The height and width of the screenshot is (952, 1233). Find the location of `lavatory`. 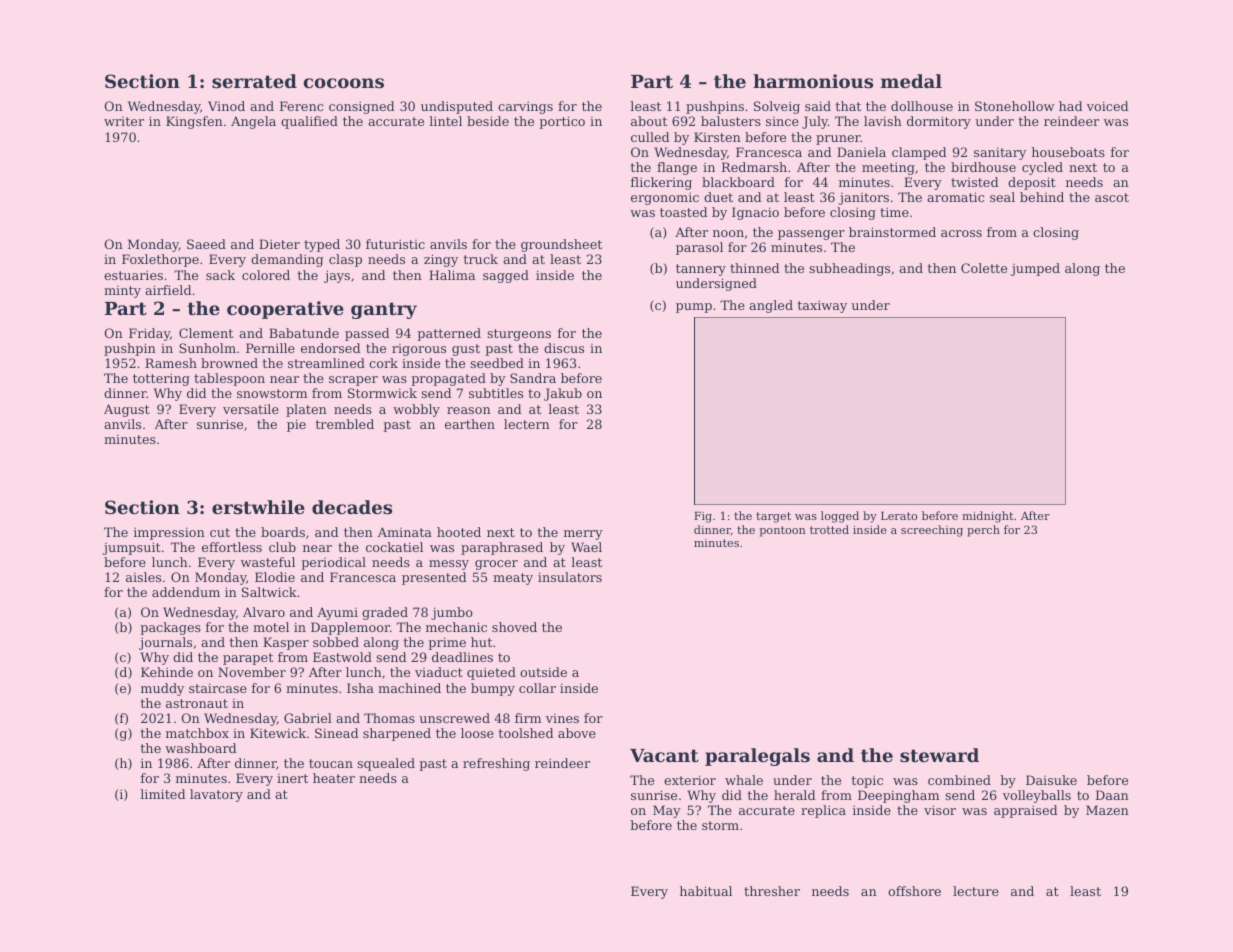

lavatory is located at coordinates (216, 795).
